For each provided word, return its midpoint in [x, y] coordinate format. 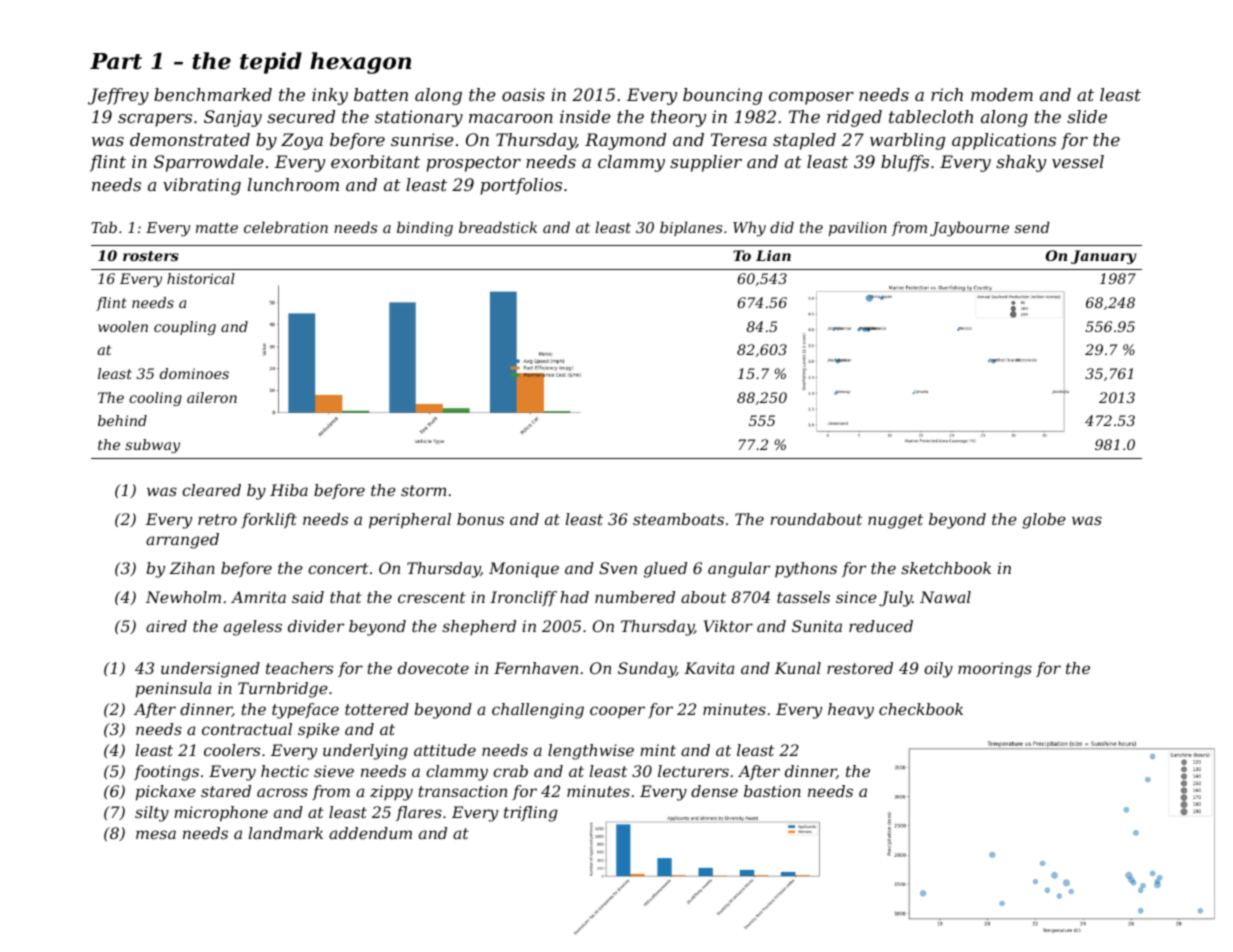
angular [739, 570]
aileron [212, 397]
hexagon [360, 63]
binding [425, 229]
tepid [271, 63]
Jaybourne [969, 229]
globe [1044, 521]
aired [166, 626]
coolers [232, 750]
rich [947, 94]
